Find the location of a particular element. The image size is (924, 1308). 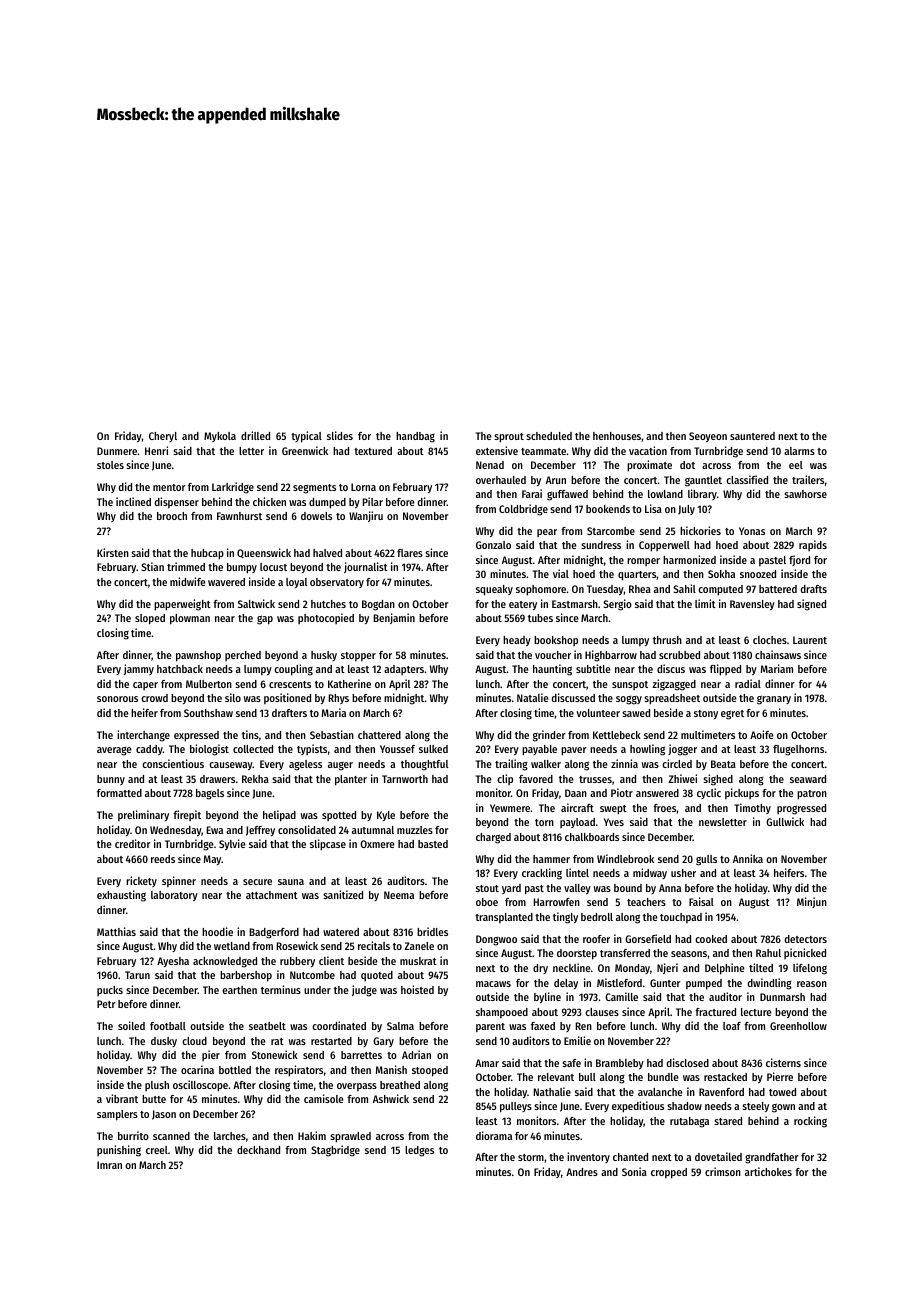

payload is located at coordinates (577, 823).
